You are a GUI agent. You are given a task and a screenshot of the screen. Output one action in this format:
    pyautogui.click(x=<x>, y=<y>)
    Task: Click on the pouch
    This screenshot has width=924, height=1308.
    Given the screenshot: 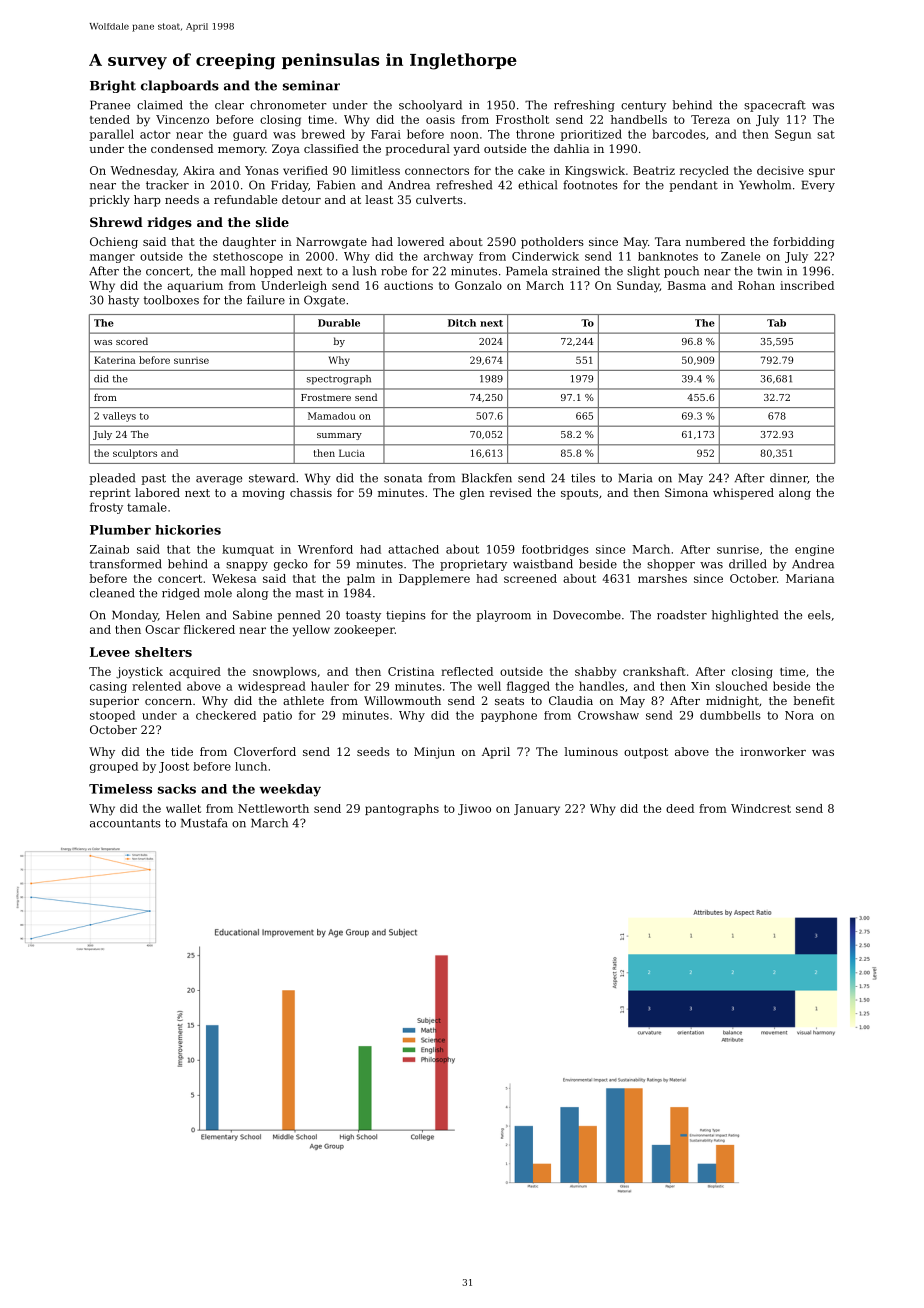 What is the action you would take?
    pyautogui.click(x=681, y=272)
